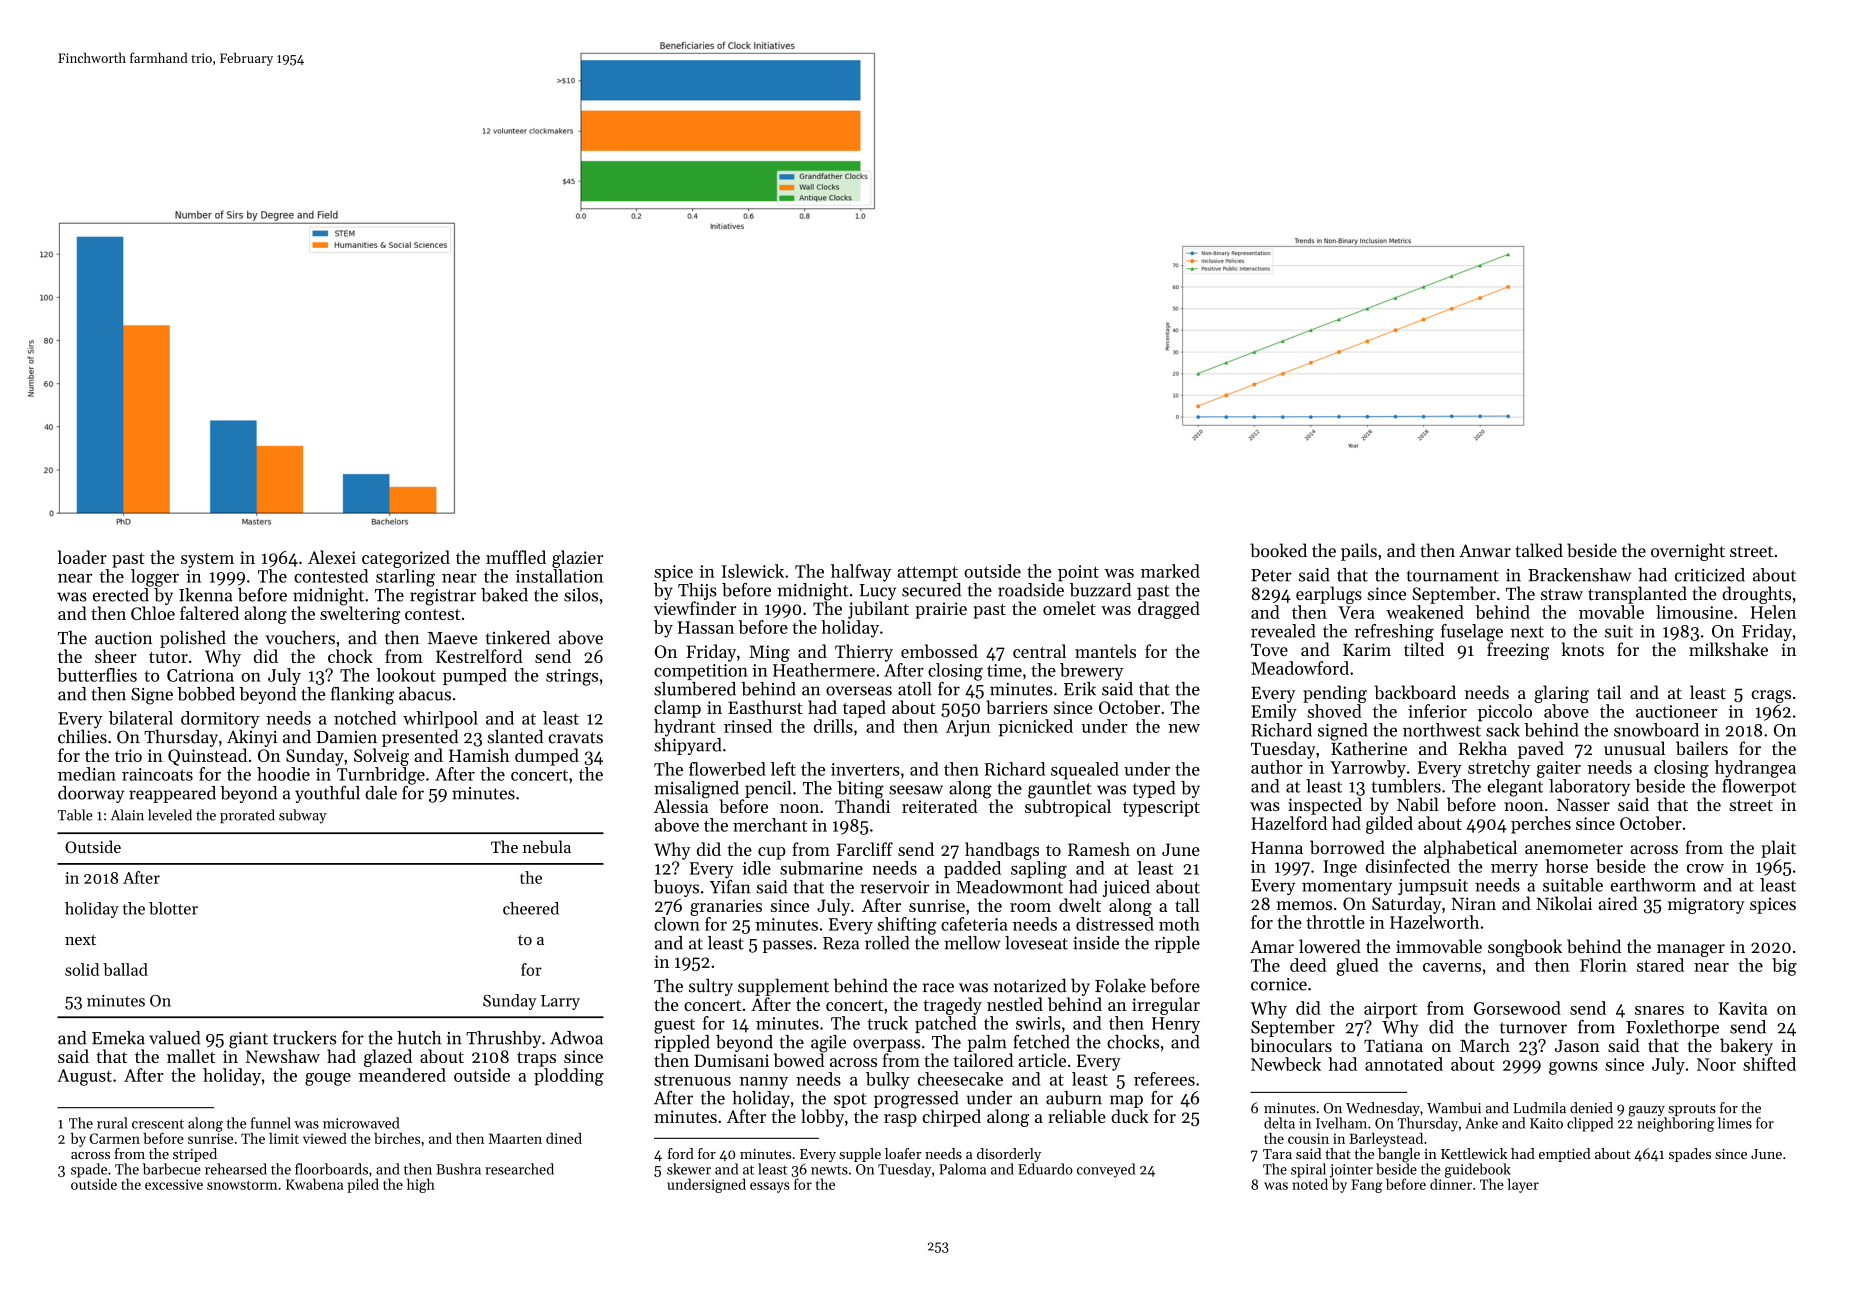 The image size is (1854, 1311). What do you see at coordinates (1485, 550) in the screenshot?
I see `Anwar` at bounding box center [1485, 550].
